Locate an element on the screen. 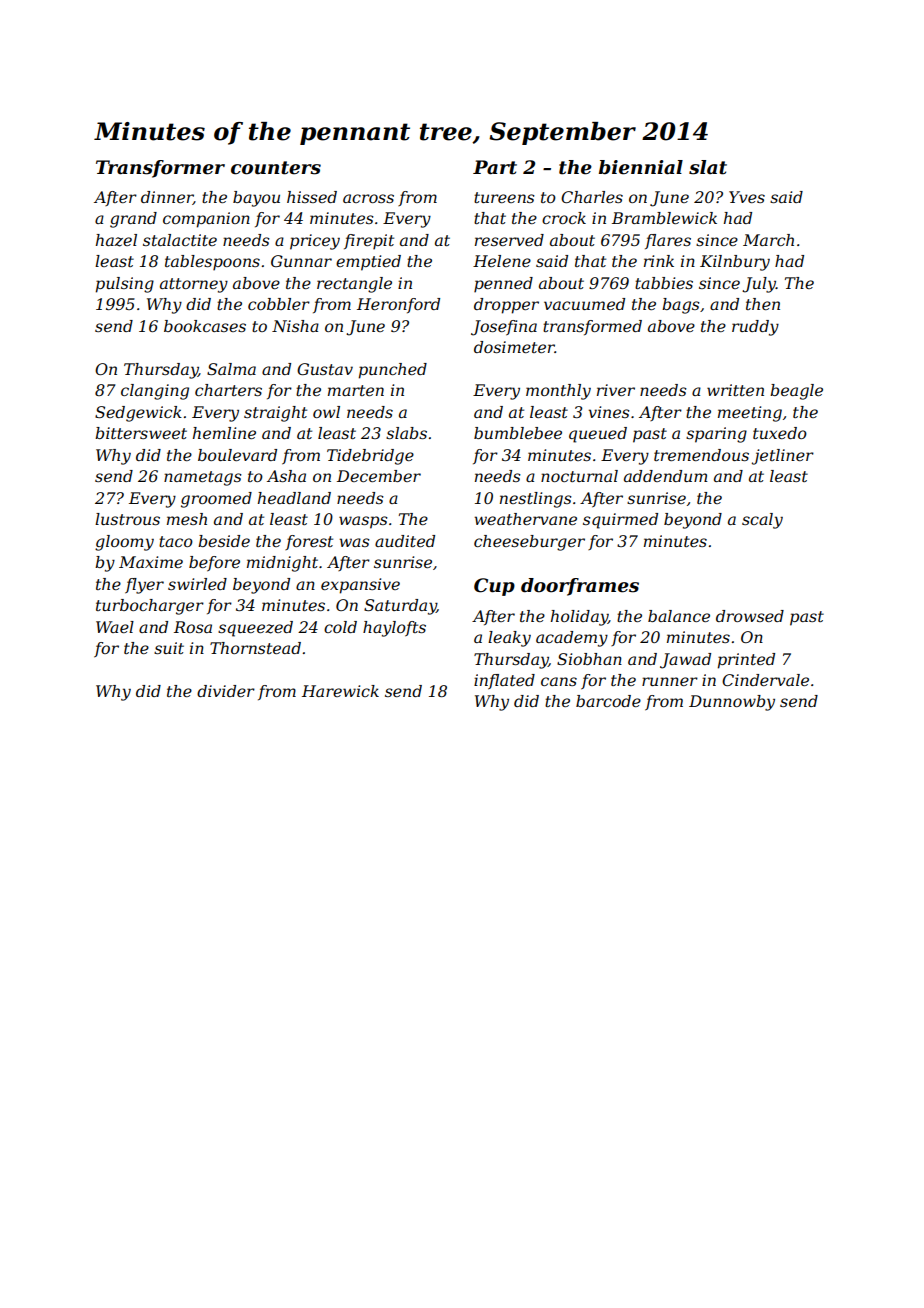 The height and width of the screenshot is (1308, 924). tabbies is located at coordinates (664, 283).
